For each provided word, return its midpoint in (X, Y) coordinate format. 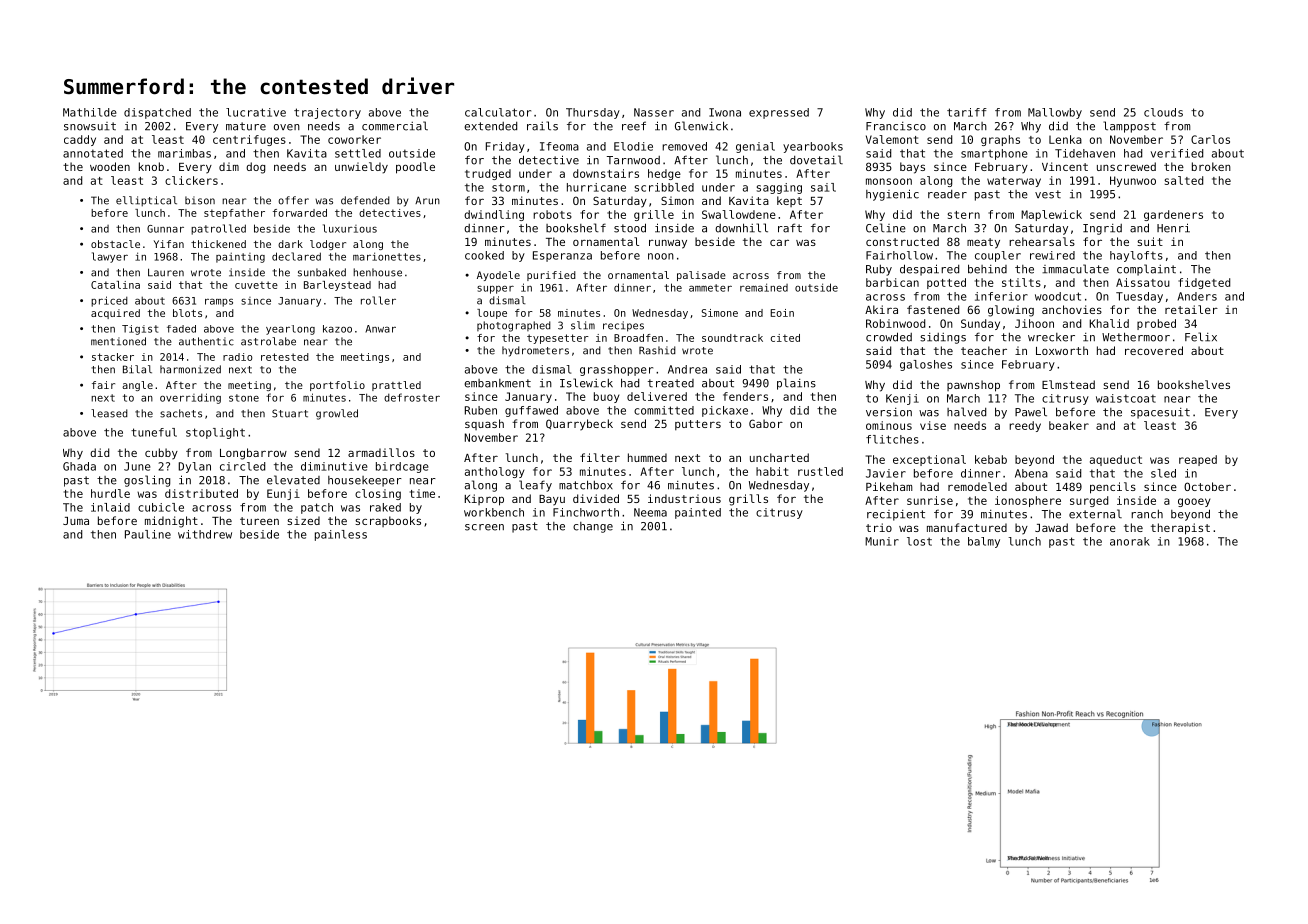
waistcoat (1126, 398)
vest (1048, 194)
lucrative (256, 112)
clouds (1163, 112)
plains (796, 384)
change (593, 527)
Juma (76, 521)
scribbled (664, 187)
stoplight (215, 433)
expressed (779, 113)
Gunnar (165, 229)
